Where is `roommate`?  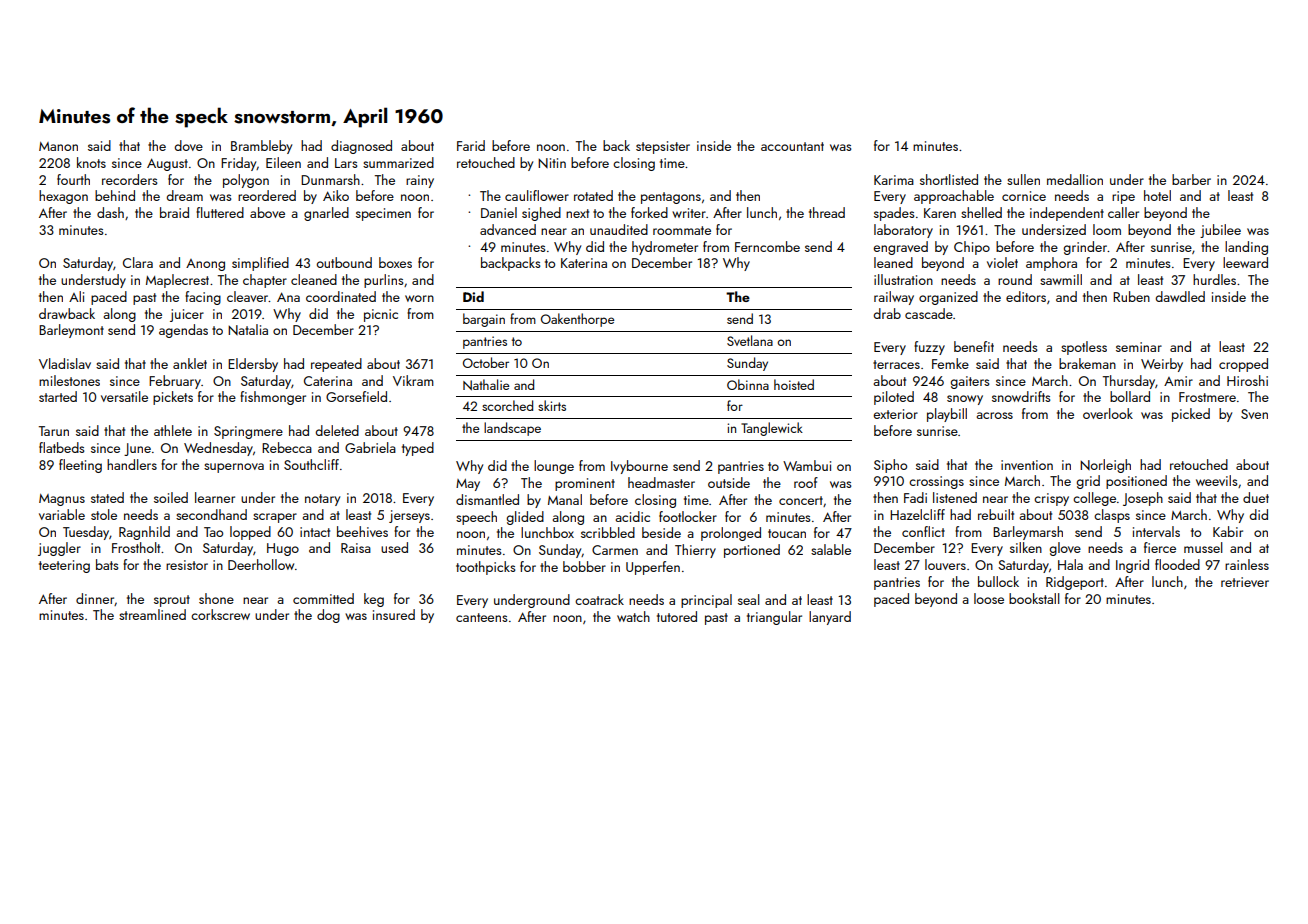
roommate is located at coordinates (682, 230).
